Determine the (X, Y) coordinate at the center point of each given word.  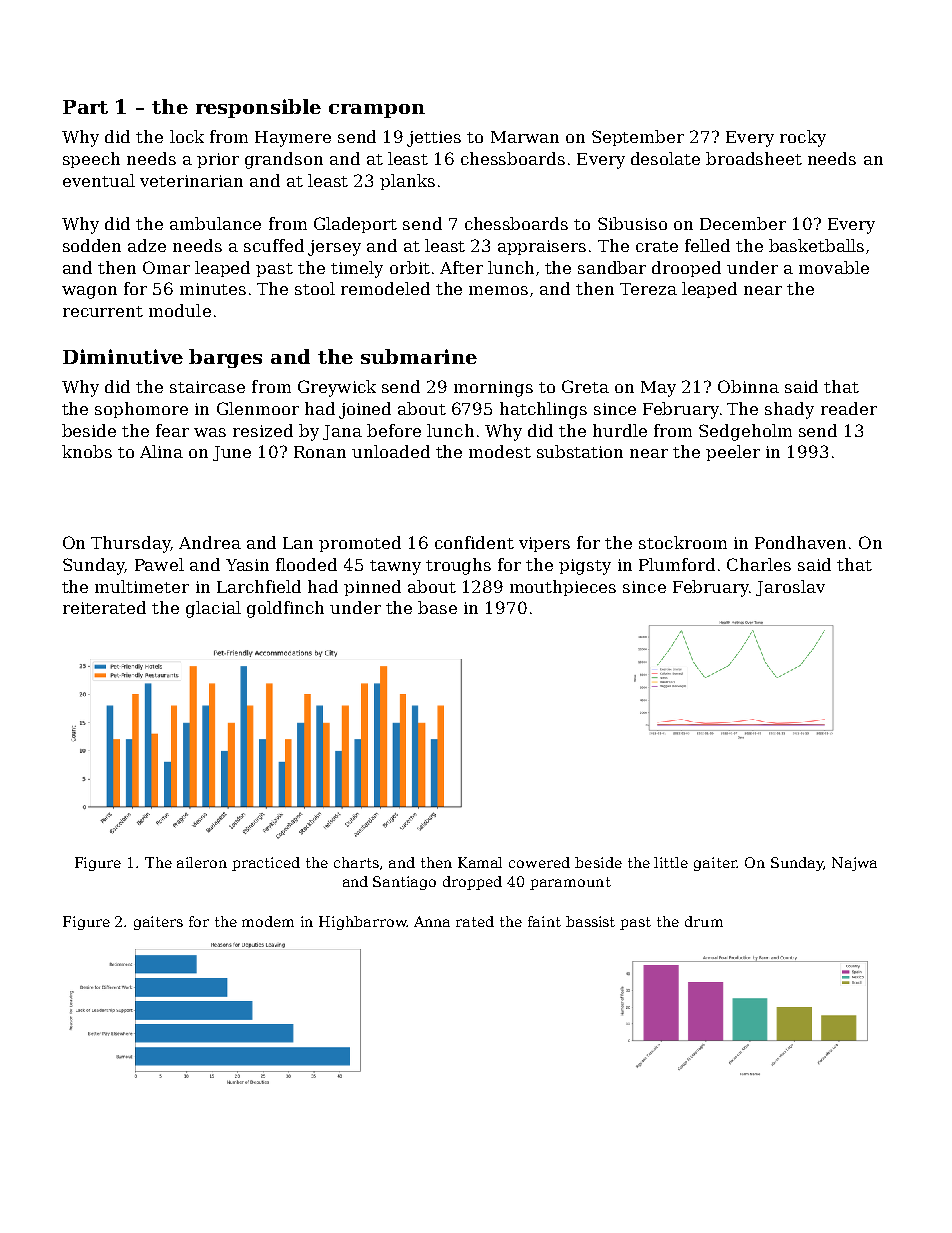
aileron (202, 862)
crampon (377, 111)
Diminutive (123, 356)
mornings (493, 389)
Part (85, 107)
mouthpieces (563, 588)
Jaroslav (790, 588)
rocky (803, 138)
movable (834, 267)
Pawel (159, 564)
